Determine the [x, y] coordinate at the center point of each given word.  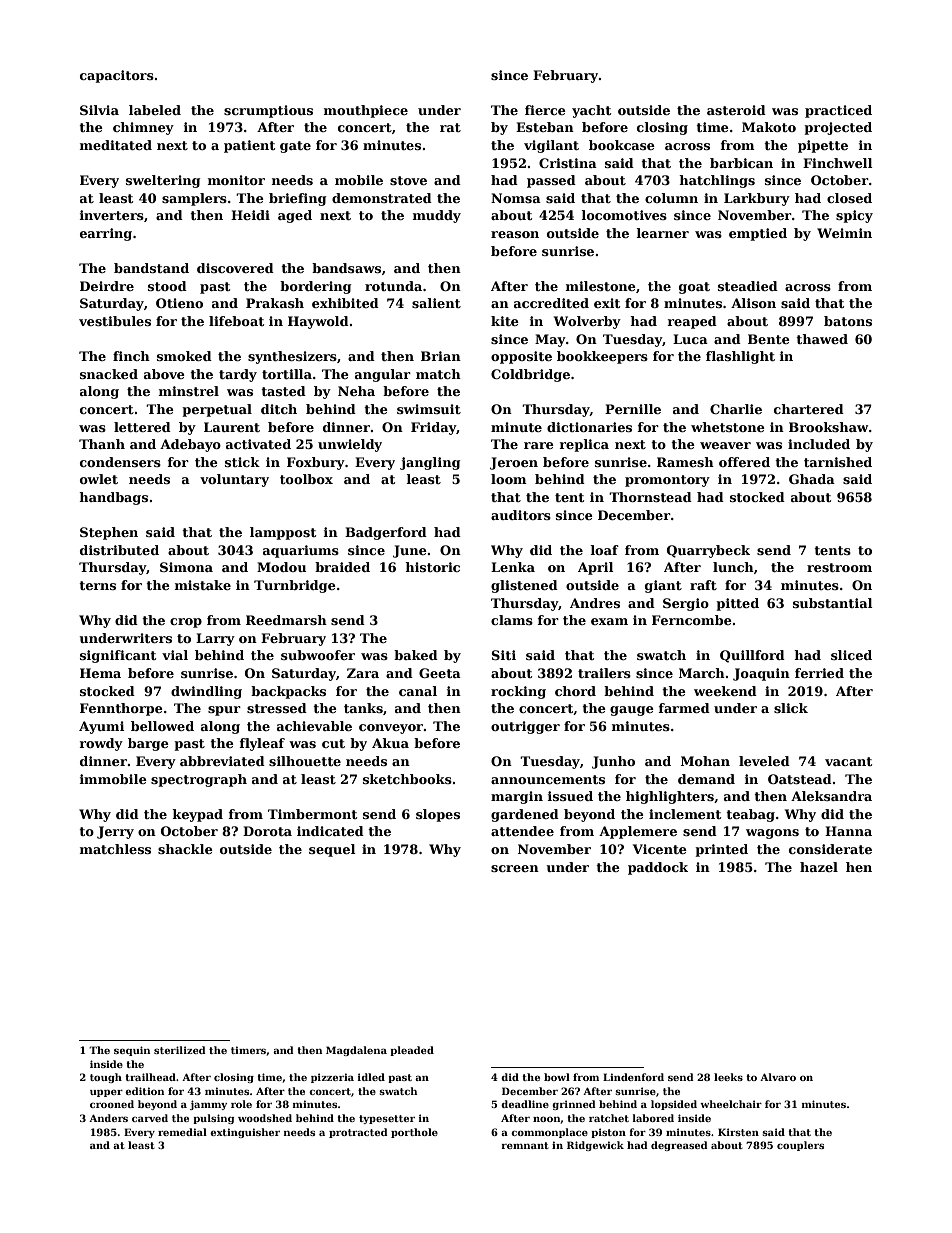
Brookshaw [828, 427]
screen [515, 868]
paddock [658, 868]
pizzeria [332, 1078]
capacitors [117, 76]
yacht [591, 111]
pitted [737, 604]
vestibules [115, 321]
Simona [186, 567]
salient [436, 303]
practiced [838, 111]
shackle [185, 849]
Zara [363, 673]
